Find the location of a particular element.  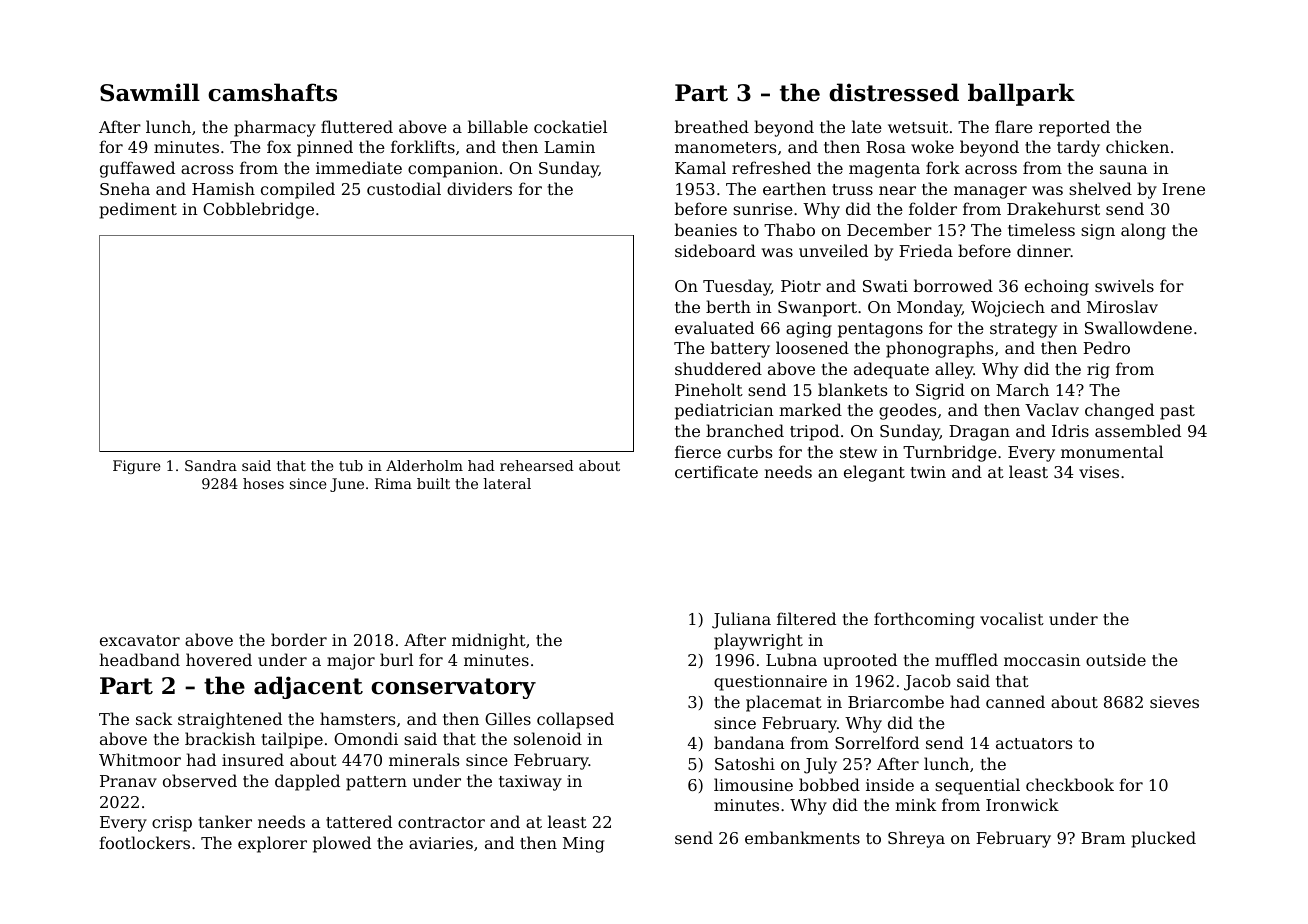

past is located at coordinates (1177, 412).
